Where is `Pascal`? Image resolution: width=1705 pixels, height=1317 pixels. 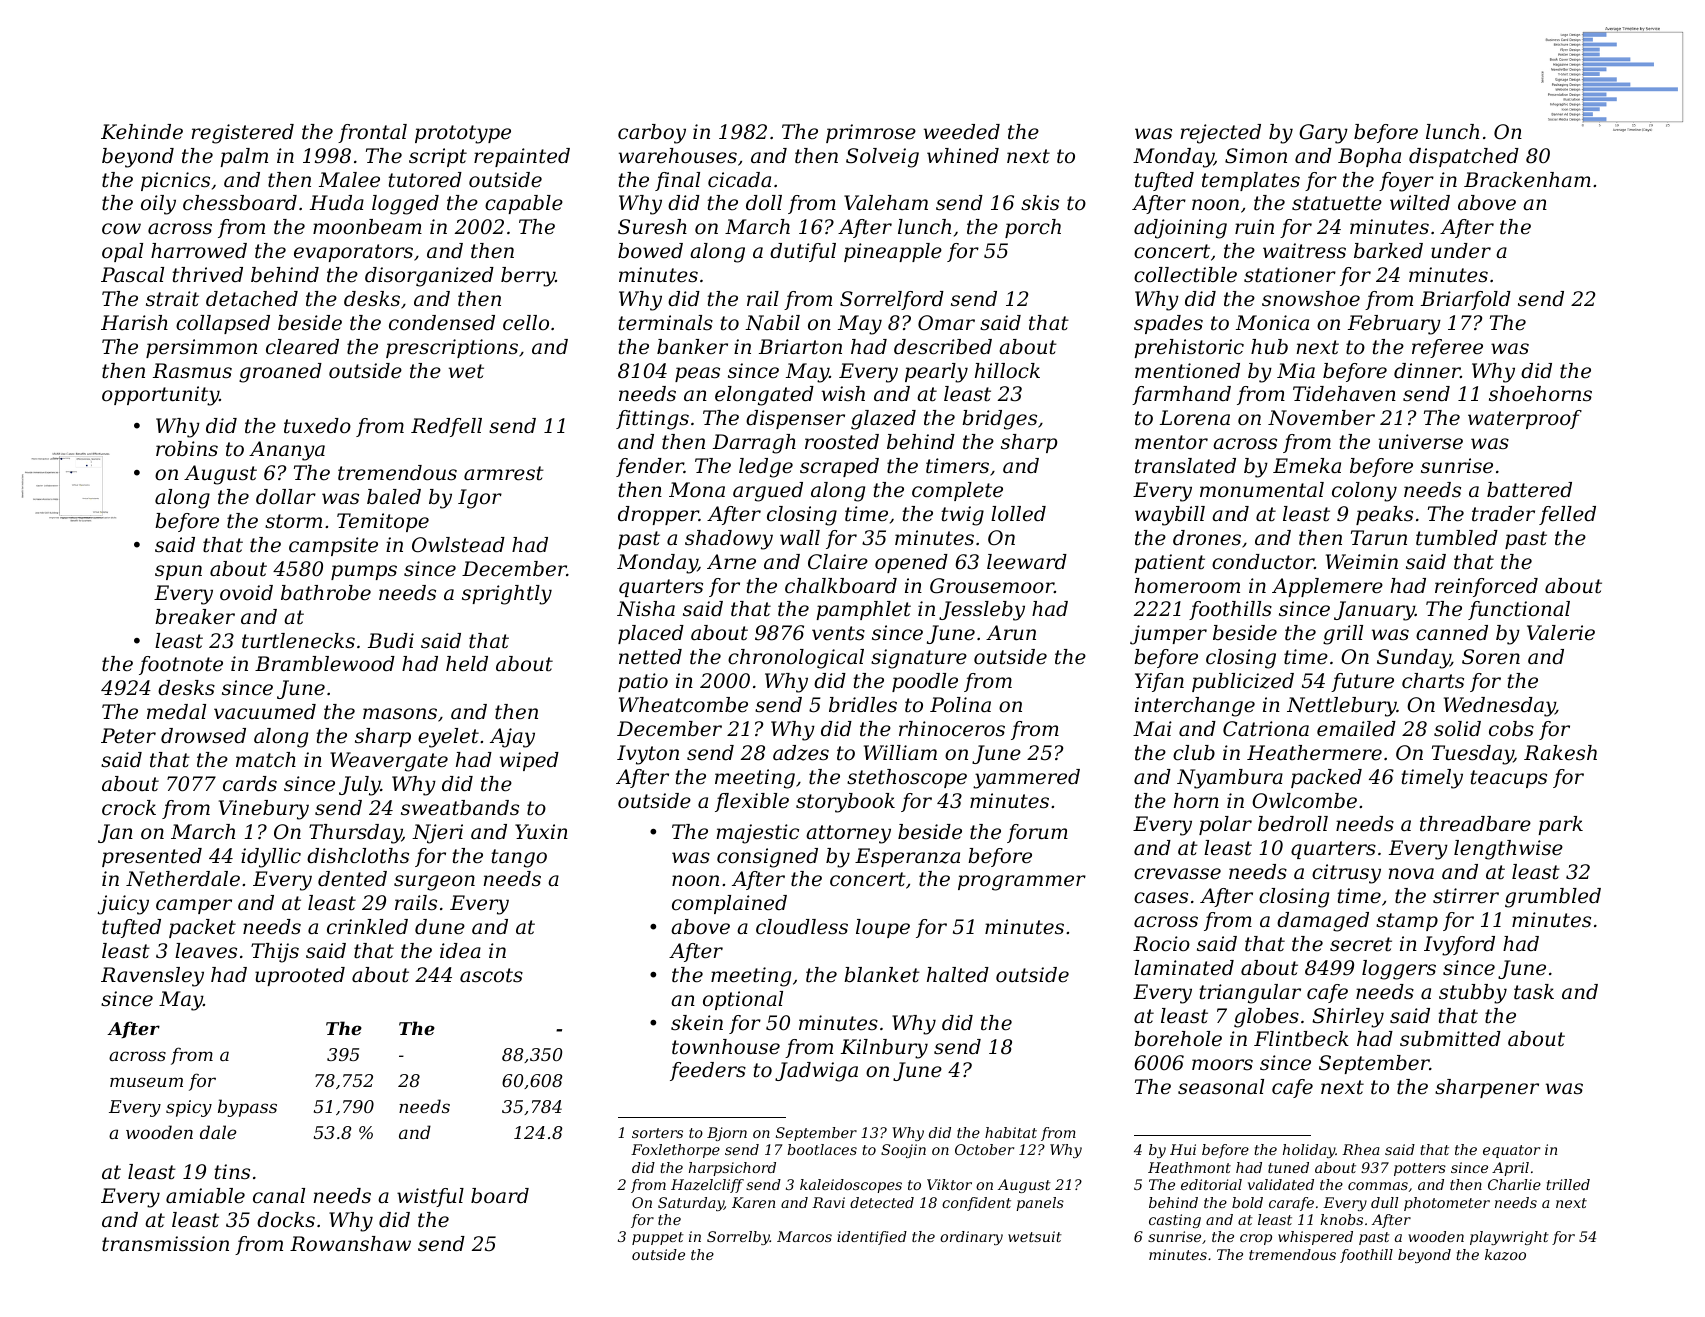
Pascal is located at coordinates (132, 275).
